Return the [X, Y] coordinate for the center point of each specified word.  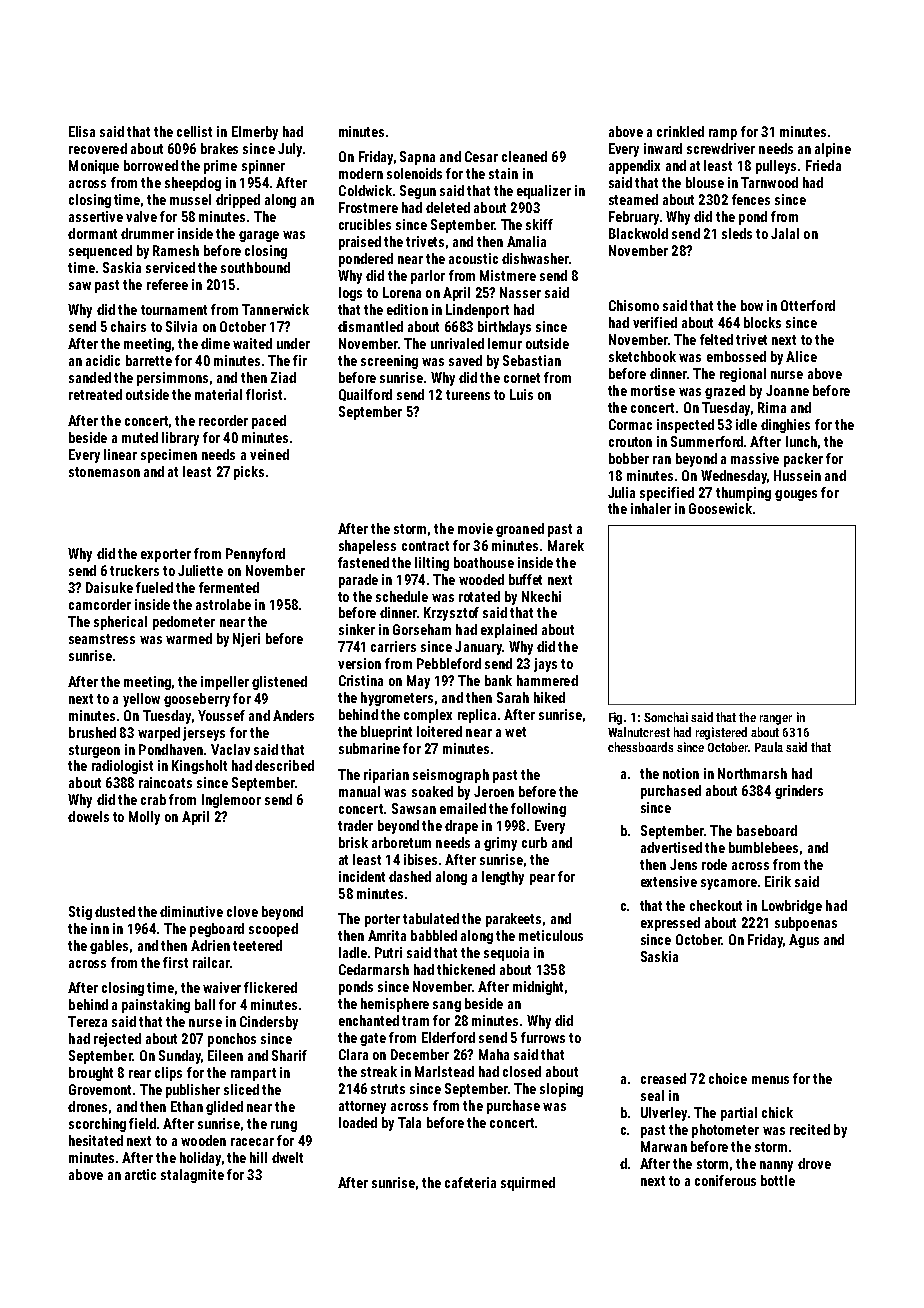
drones [87, 1106]
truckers [134, 570]
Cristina [361, 680]
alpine [833, 150]
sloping [561, 1090]
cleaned [524, 156]
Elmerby [255, 133]
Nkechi [541, 596]
